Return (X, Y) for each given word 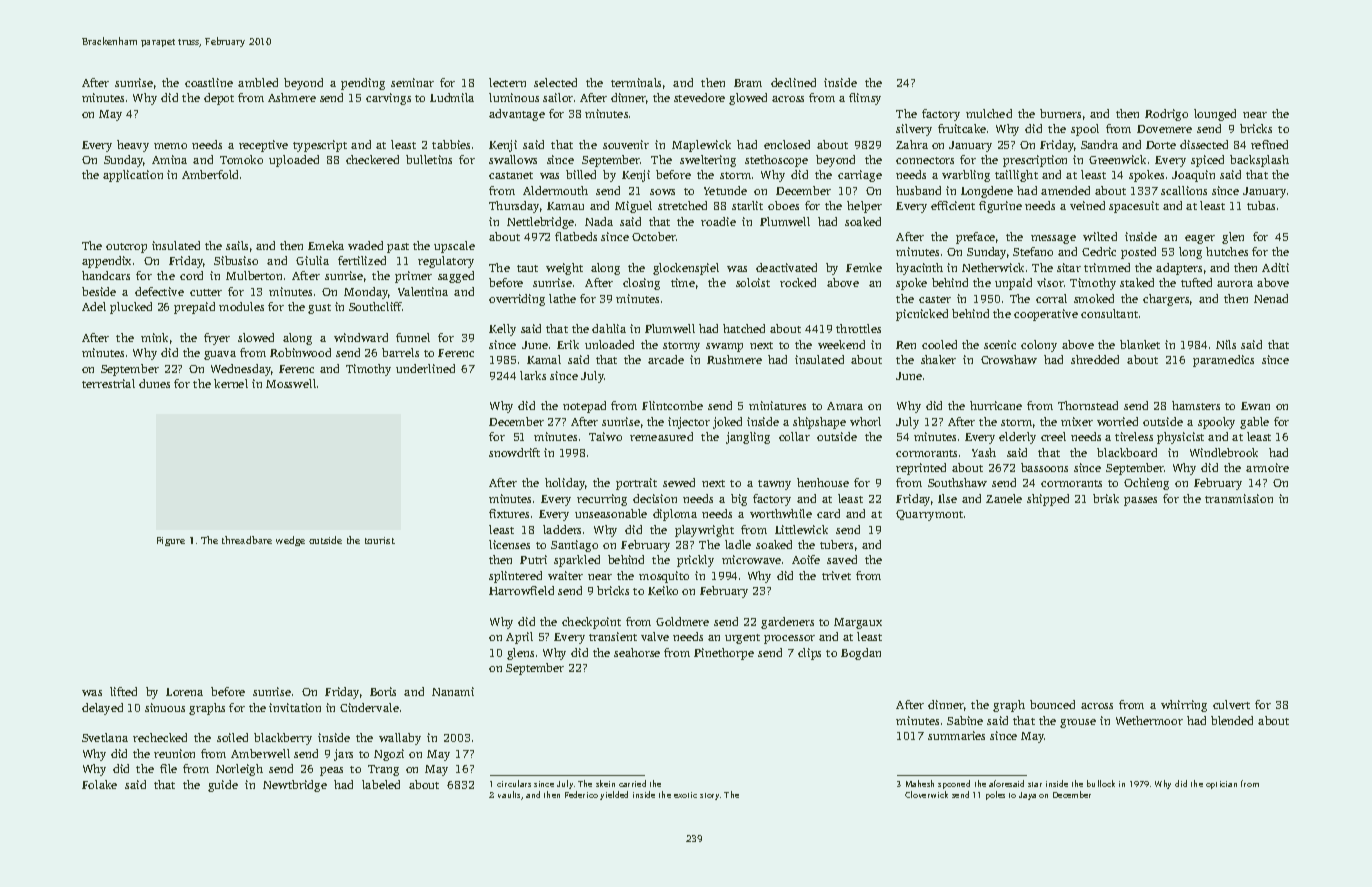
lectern (507, 82)
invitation (295, 707)
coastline (209, 82)
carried (632, 783)
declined (793, 82)
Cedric (1099, 251)
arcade (666, 359)
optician (1221, 785)
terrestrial (108, 383)
